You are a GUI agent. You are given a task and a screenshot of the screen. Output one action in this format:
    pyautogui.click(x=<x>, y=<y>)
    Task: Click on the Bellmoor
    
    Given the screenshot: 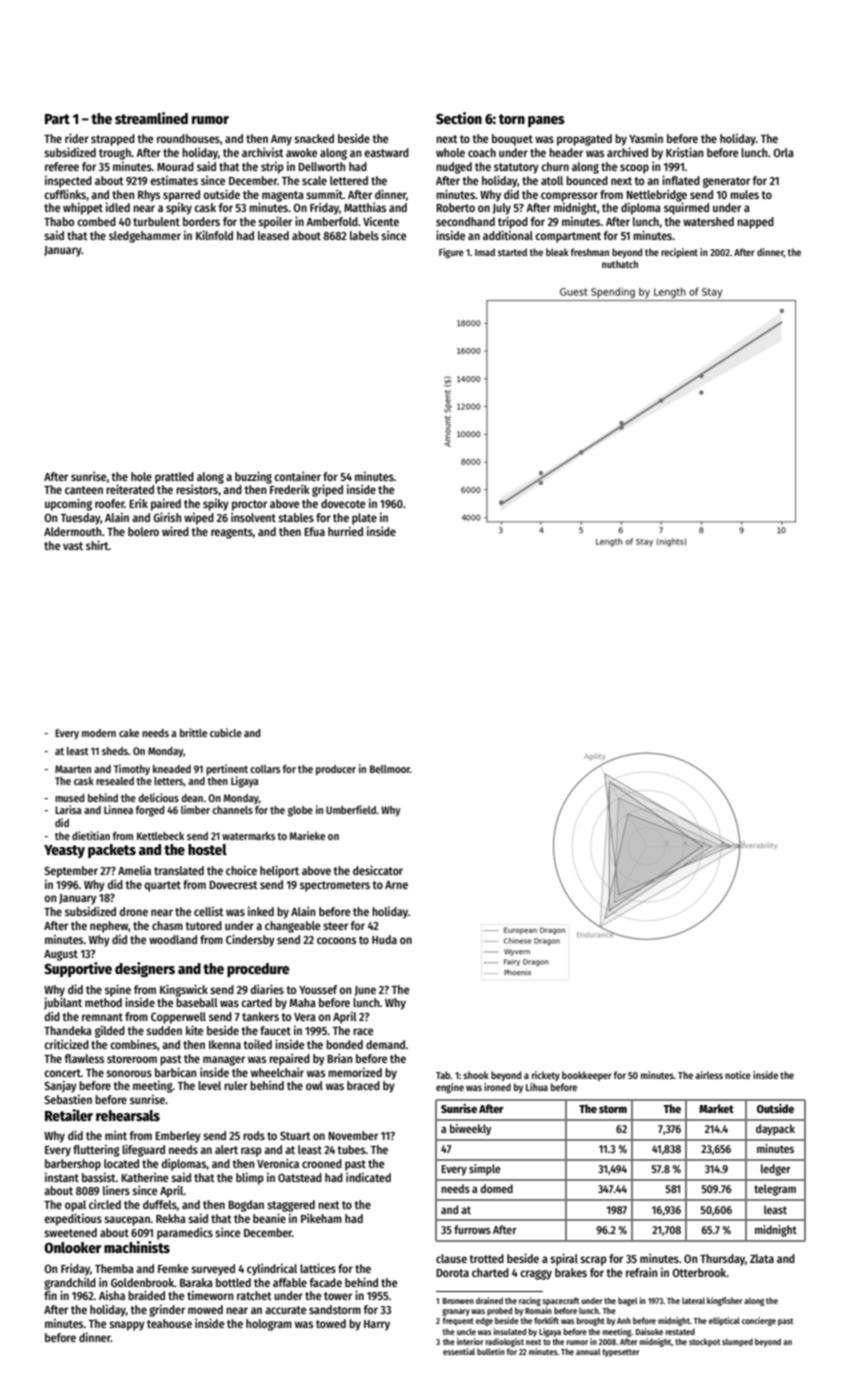 What is the action you would take?
    pyautogui.click(x=390, y=769)
